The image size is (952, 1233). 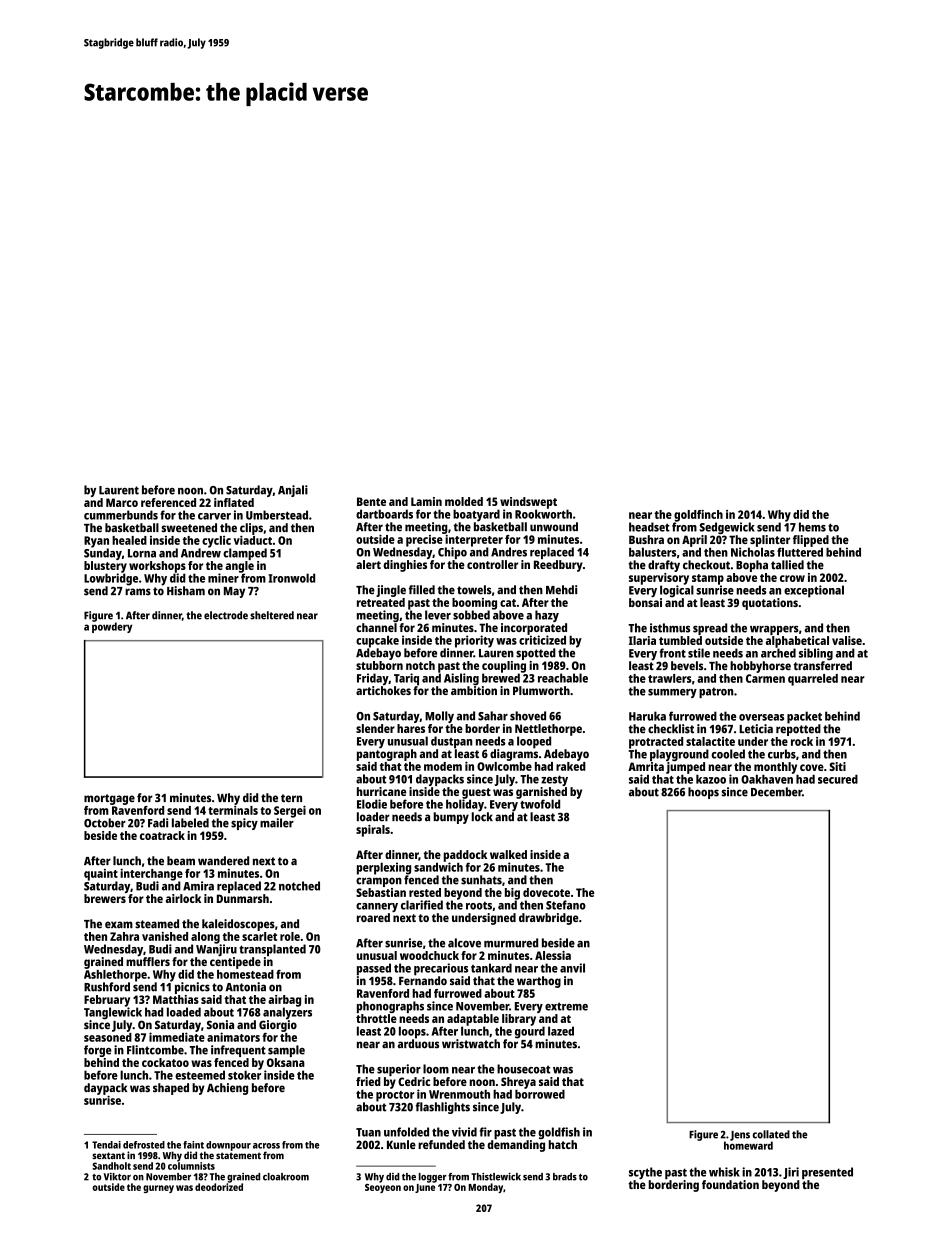 I want to click on throttle, so click(x=376, y=1018).
